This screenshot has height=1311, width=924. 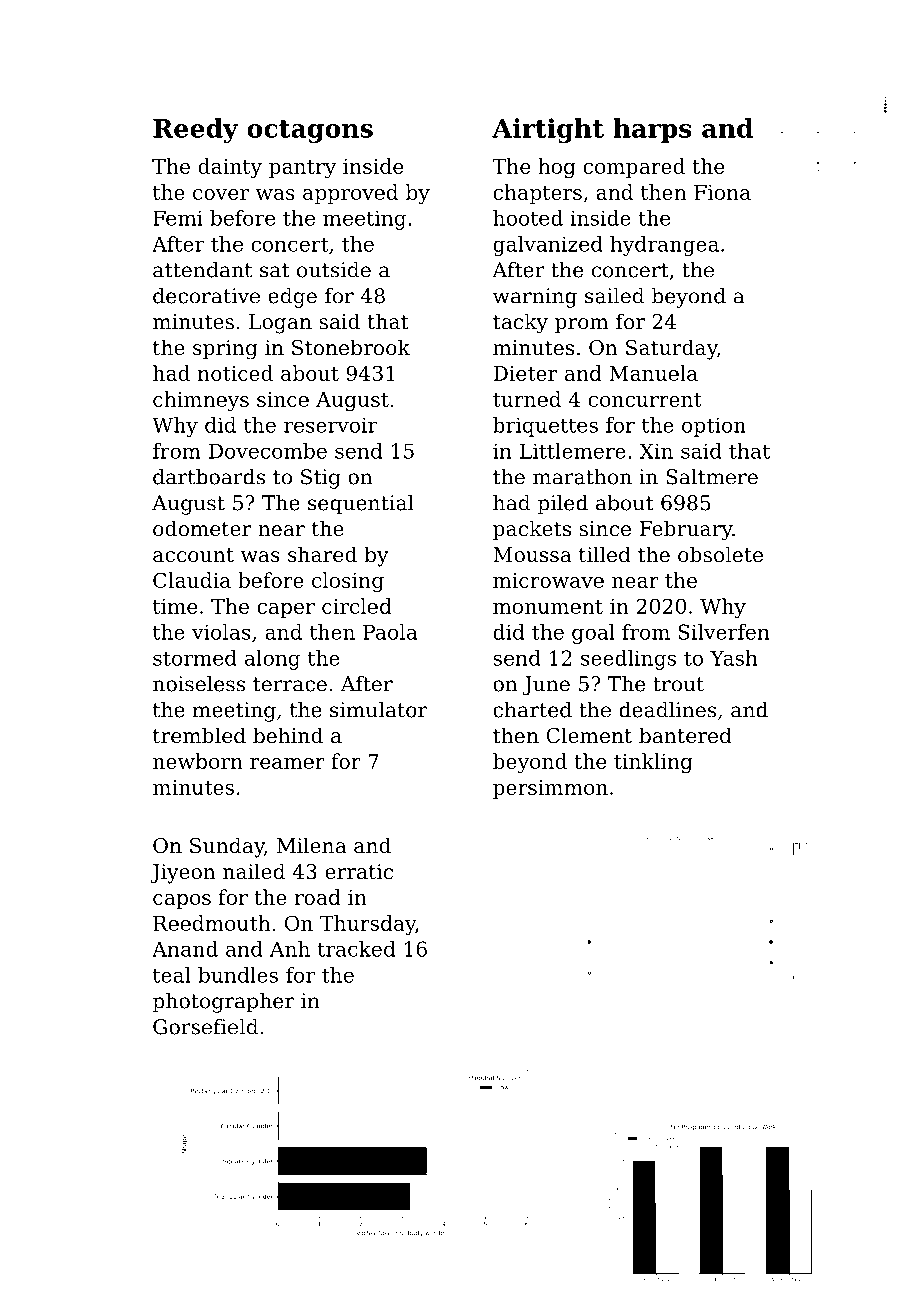 I want to click on reamer, so click(x=287, y=763).
